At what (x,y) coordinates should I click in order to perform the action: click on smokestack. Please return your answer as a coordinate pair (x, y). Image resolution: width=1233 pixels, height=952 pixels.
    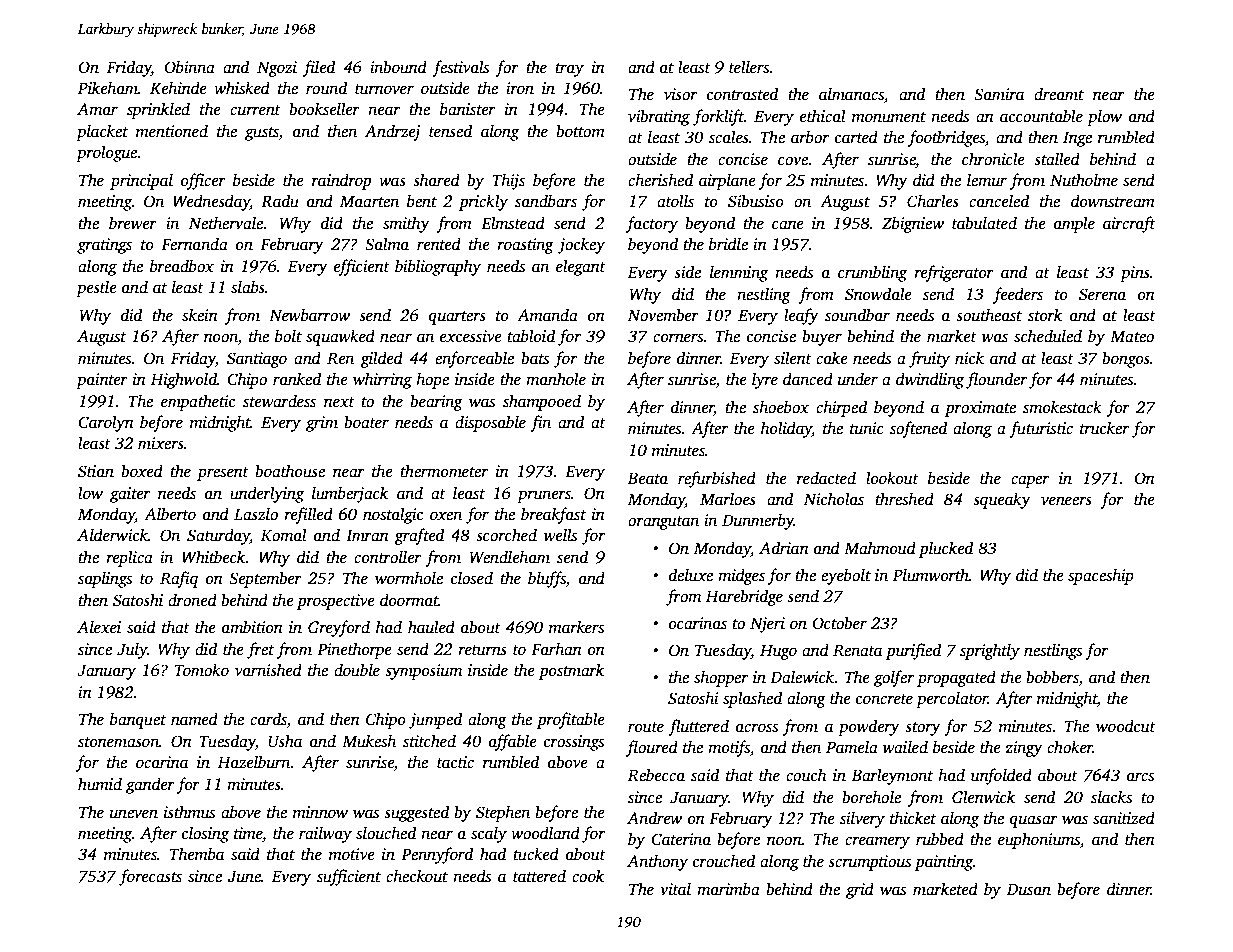
    Looking at the image, I should click on (1062, 407).
